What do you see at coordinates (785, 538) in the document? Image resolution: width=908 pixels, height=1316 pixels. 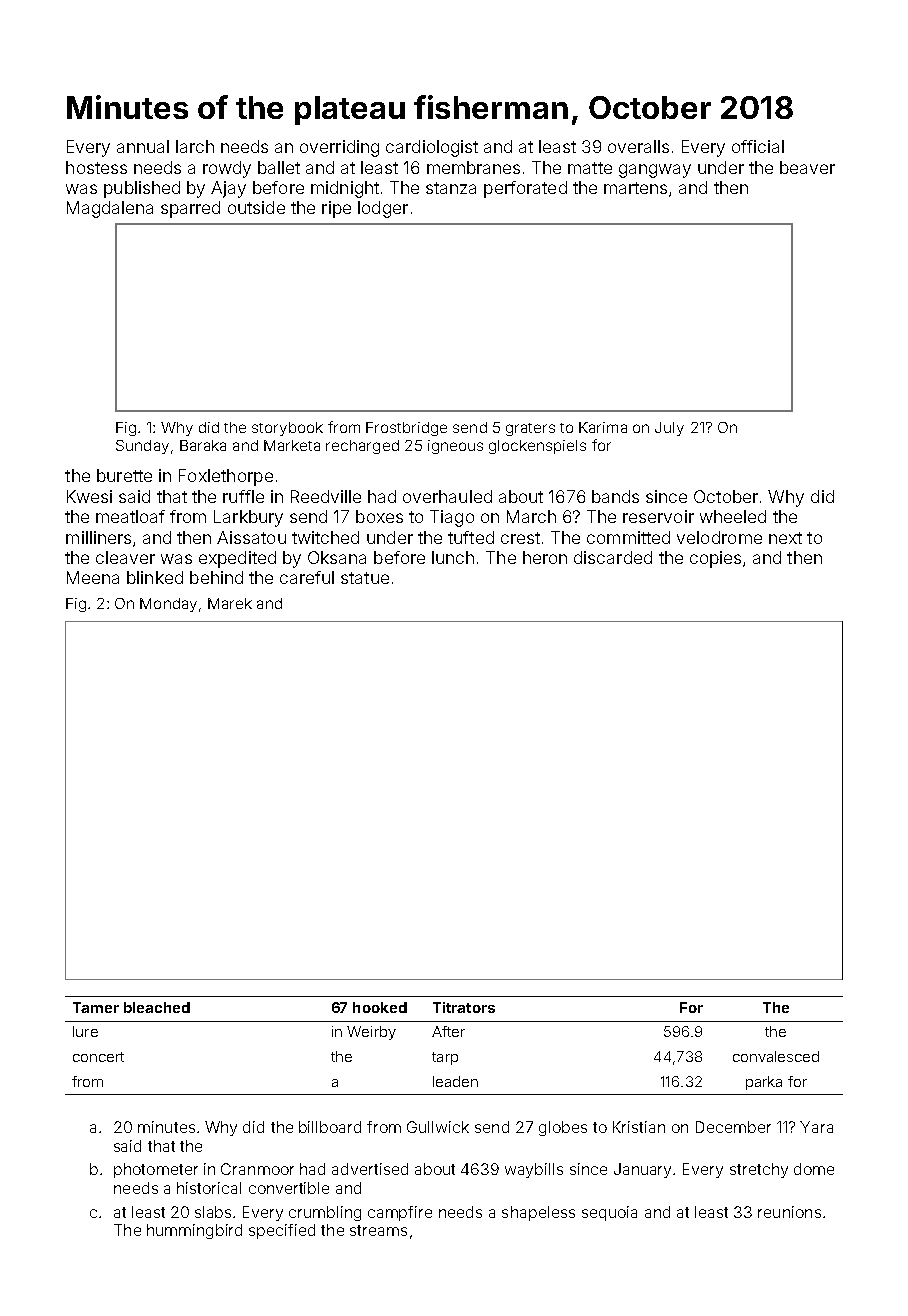 I see `next` at bounding box center [785, 538].
